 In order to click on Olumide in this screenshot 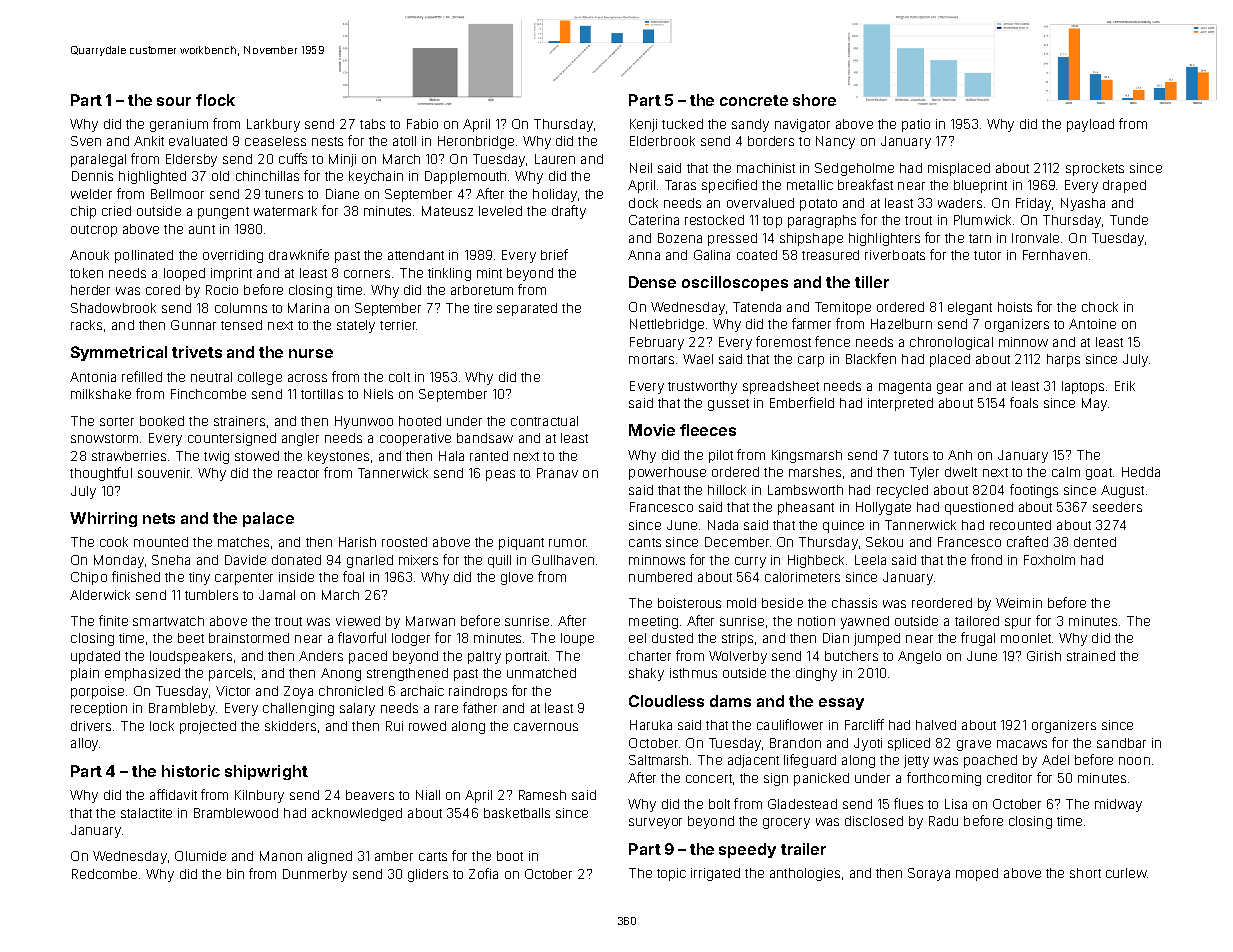, I will do `click(200, 856)`.
